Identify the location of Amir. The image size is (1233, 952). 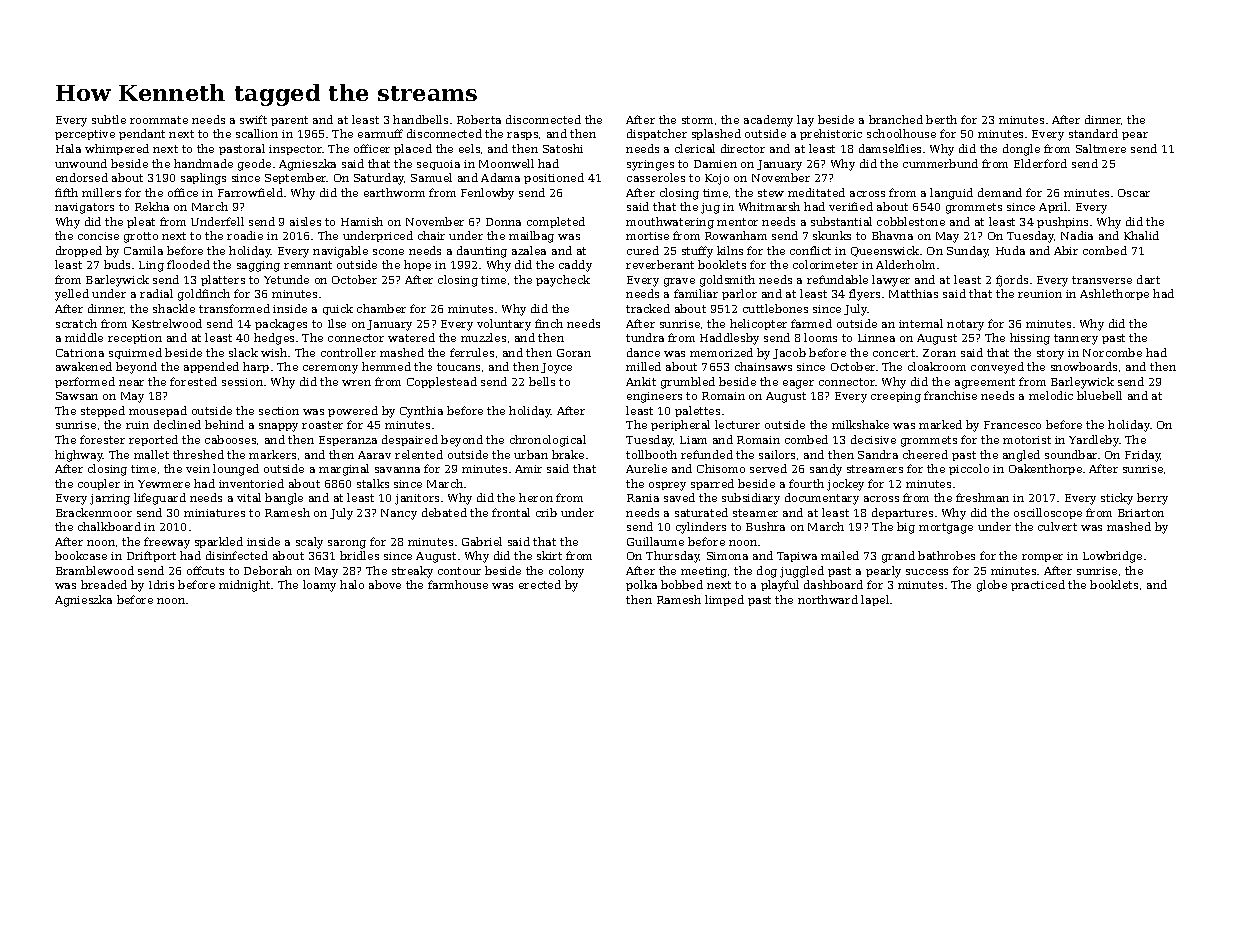
(528, 469).
